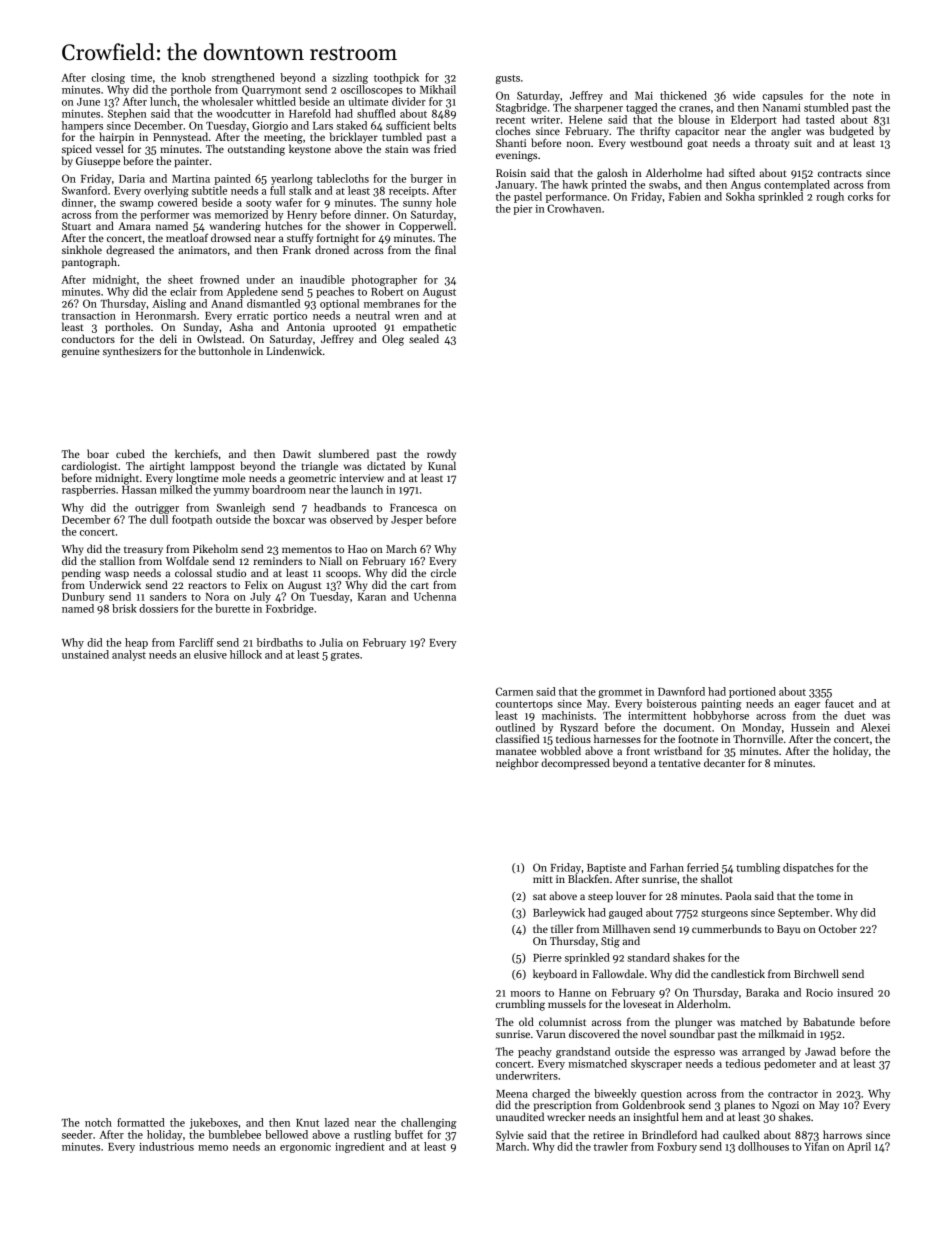  I want to click on portioned, so click(752, 692).
